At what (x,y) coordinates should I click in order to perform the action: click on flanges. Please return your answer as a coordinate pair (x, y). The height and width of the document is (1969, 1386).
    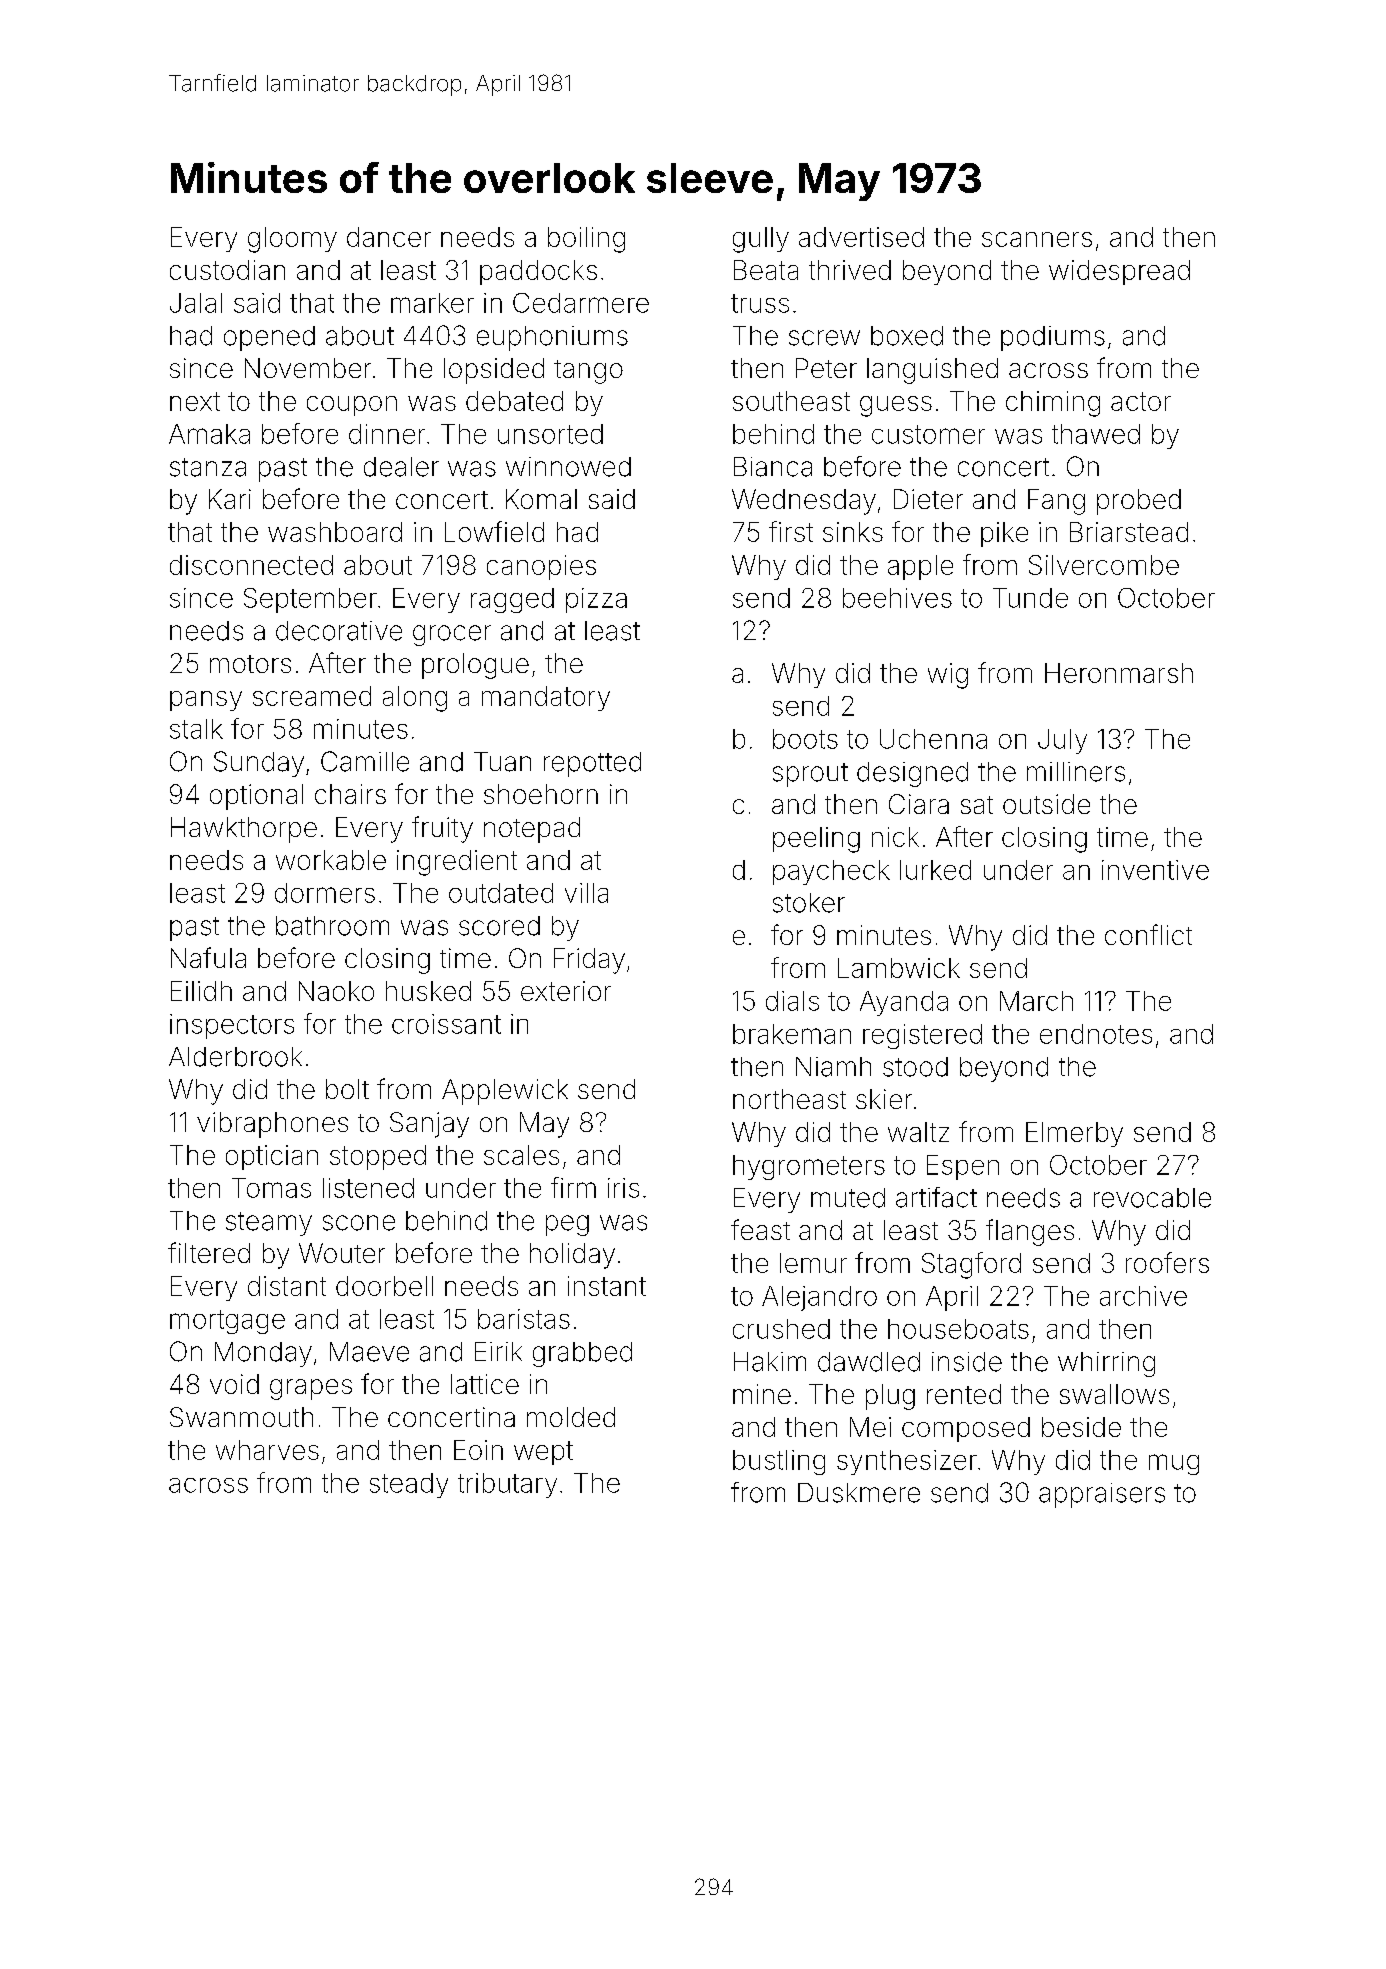
    Looking at the image, I should click on (1030, 1232).
